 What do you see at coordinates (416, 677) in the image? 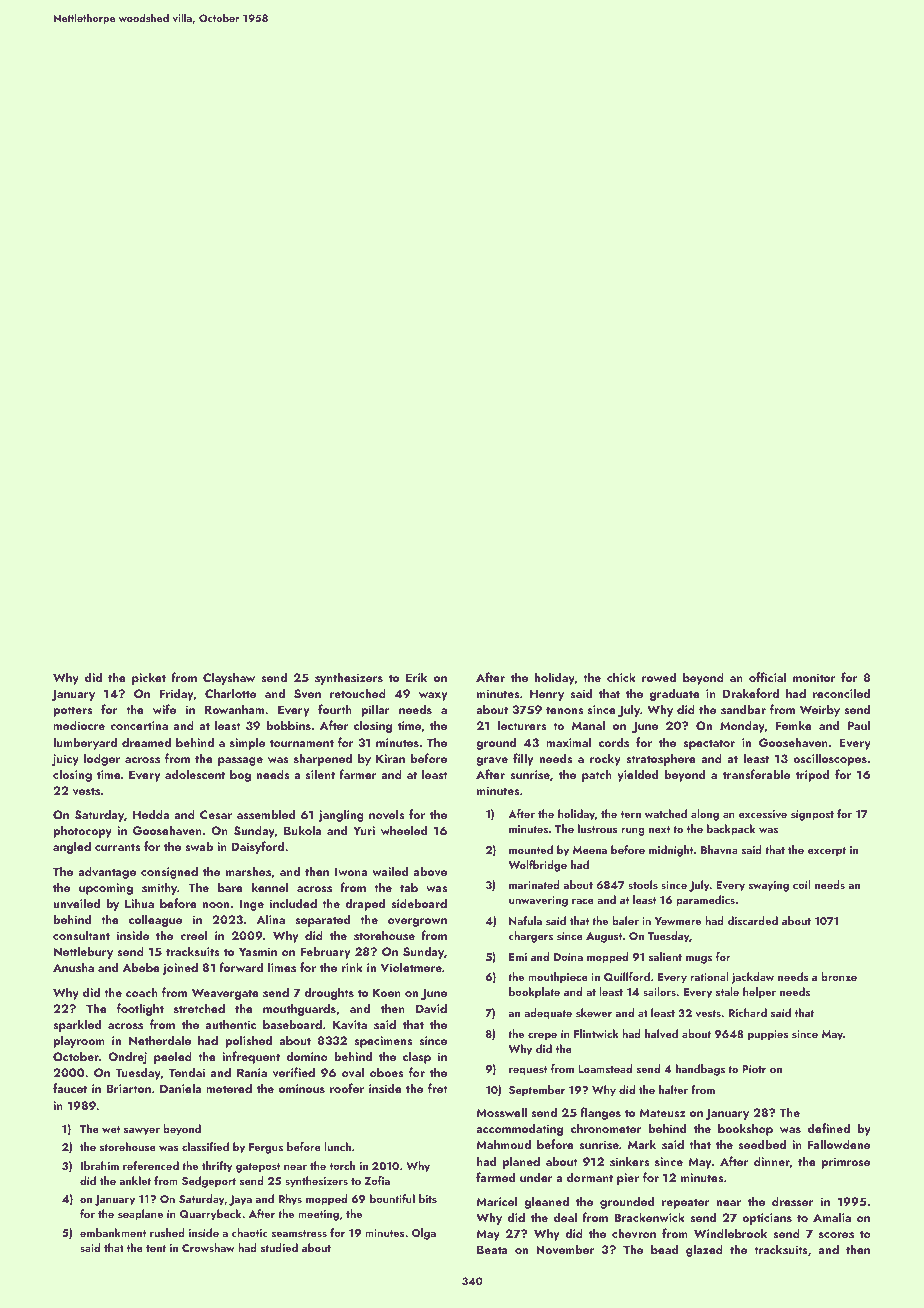
I see `Erik` at bounding box center [416, 677].
